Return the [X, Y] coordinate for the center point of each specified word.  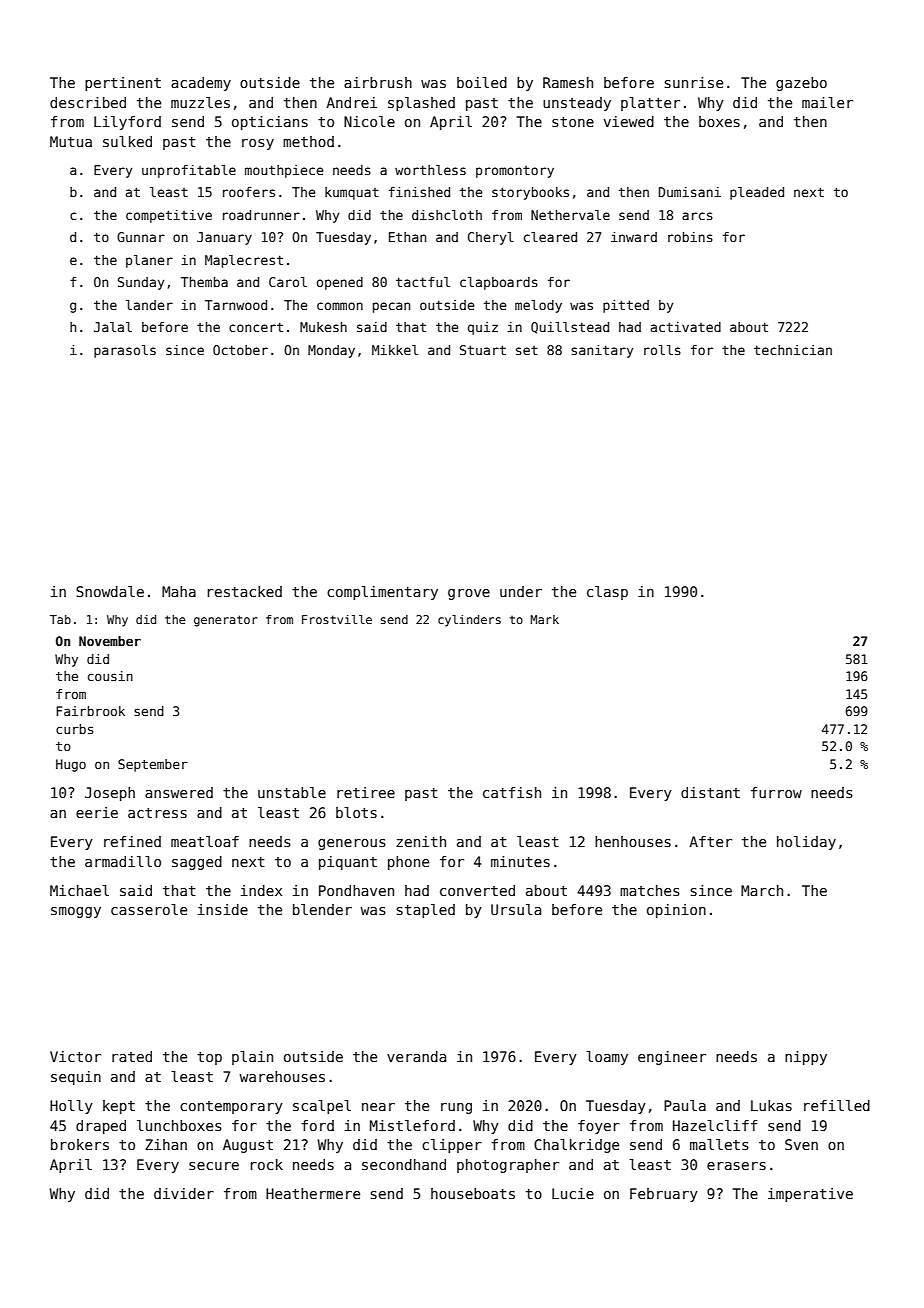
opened [340, 283]
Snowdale [110, 591]
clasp [607, 593]
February [664, 1195]
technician [793, 350]
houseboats [473, 1193]
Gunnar [141, 237]
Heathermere [313, 1193]
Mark [544, 619]
